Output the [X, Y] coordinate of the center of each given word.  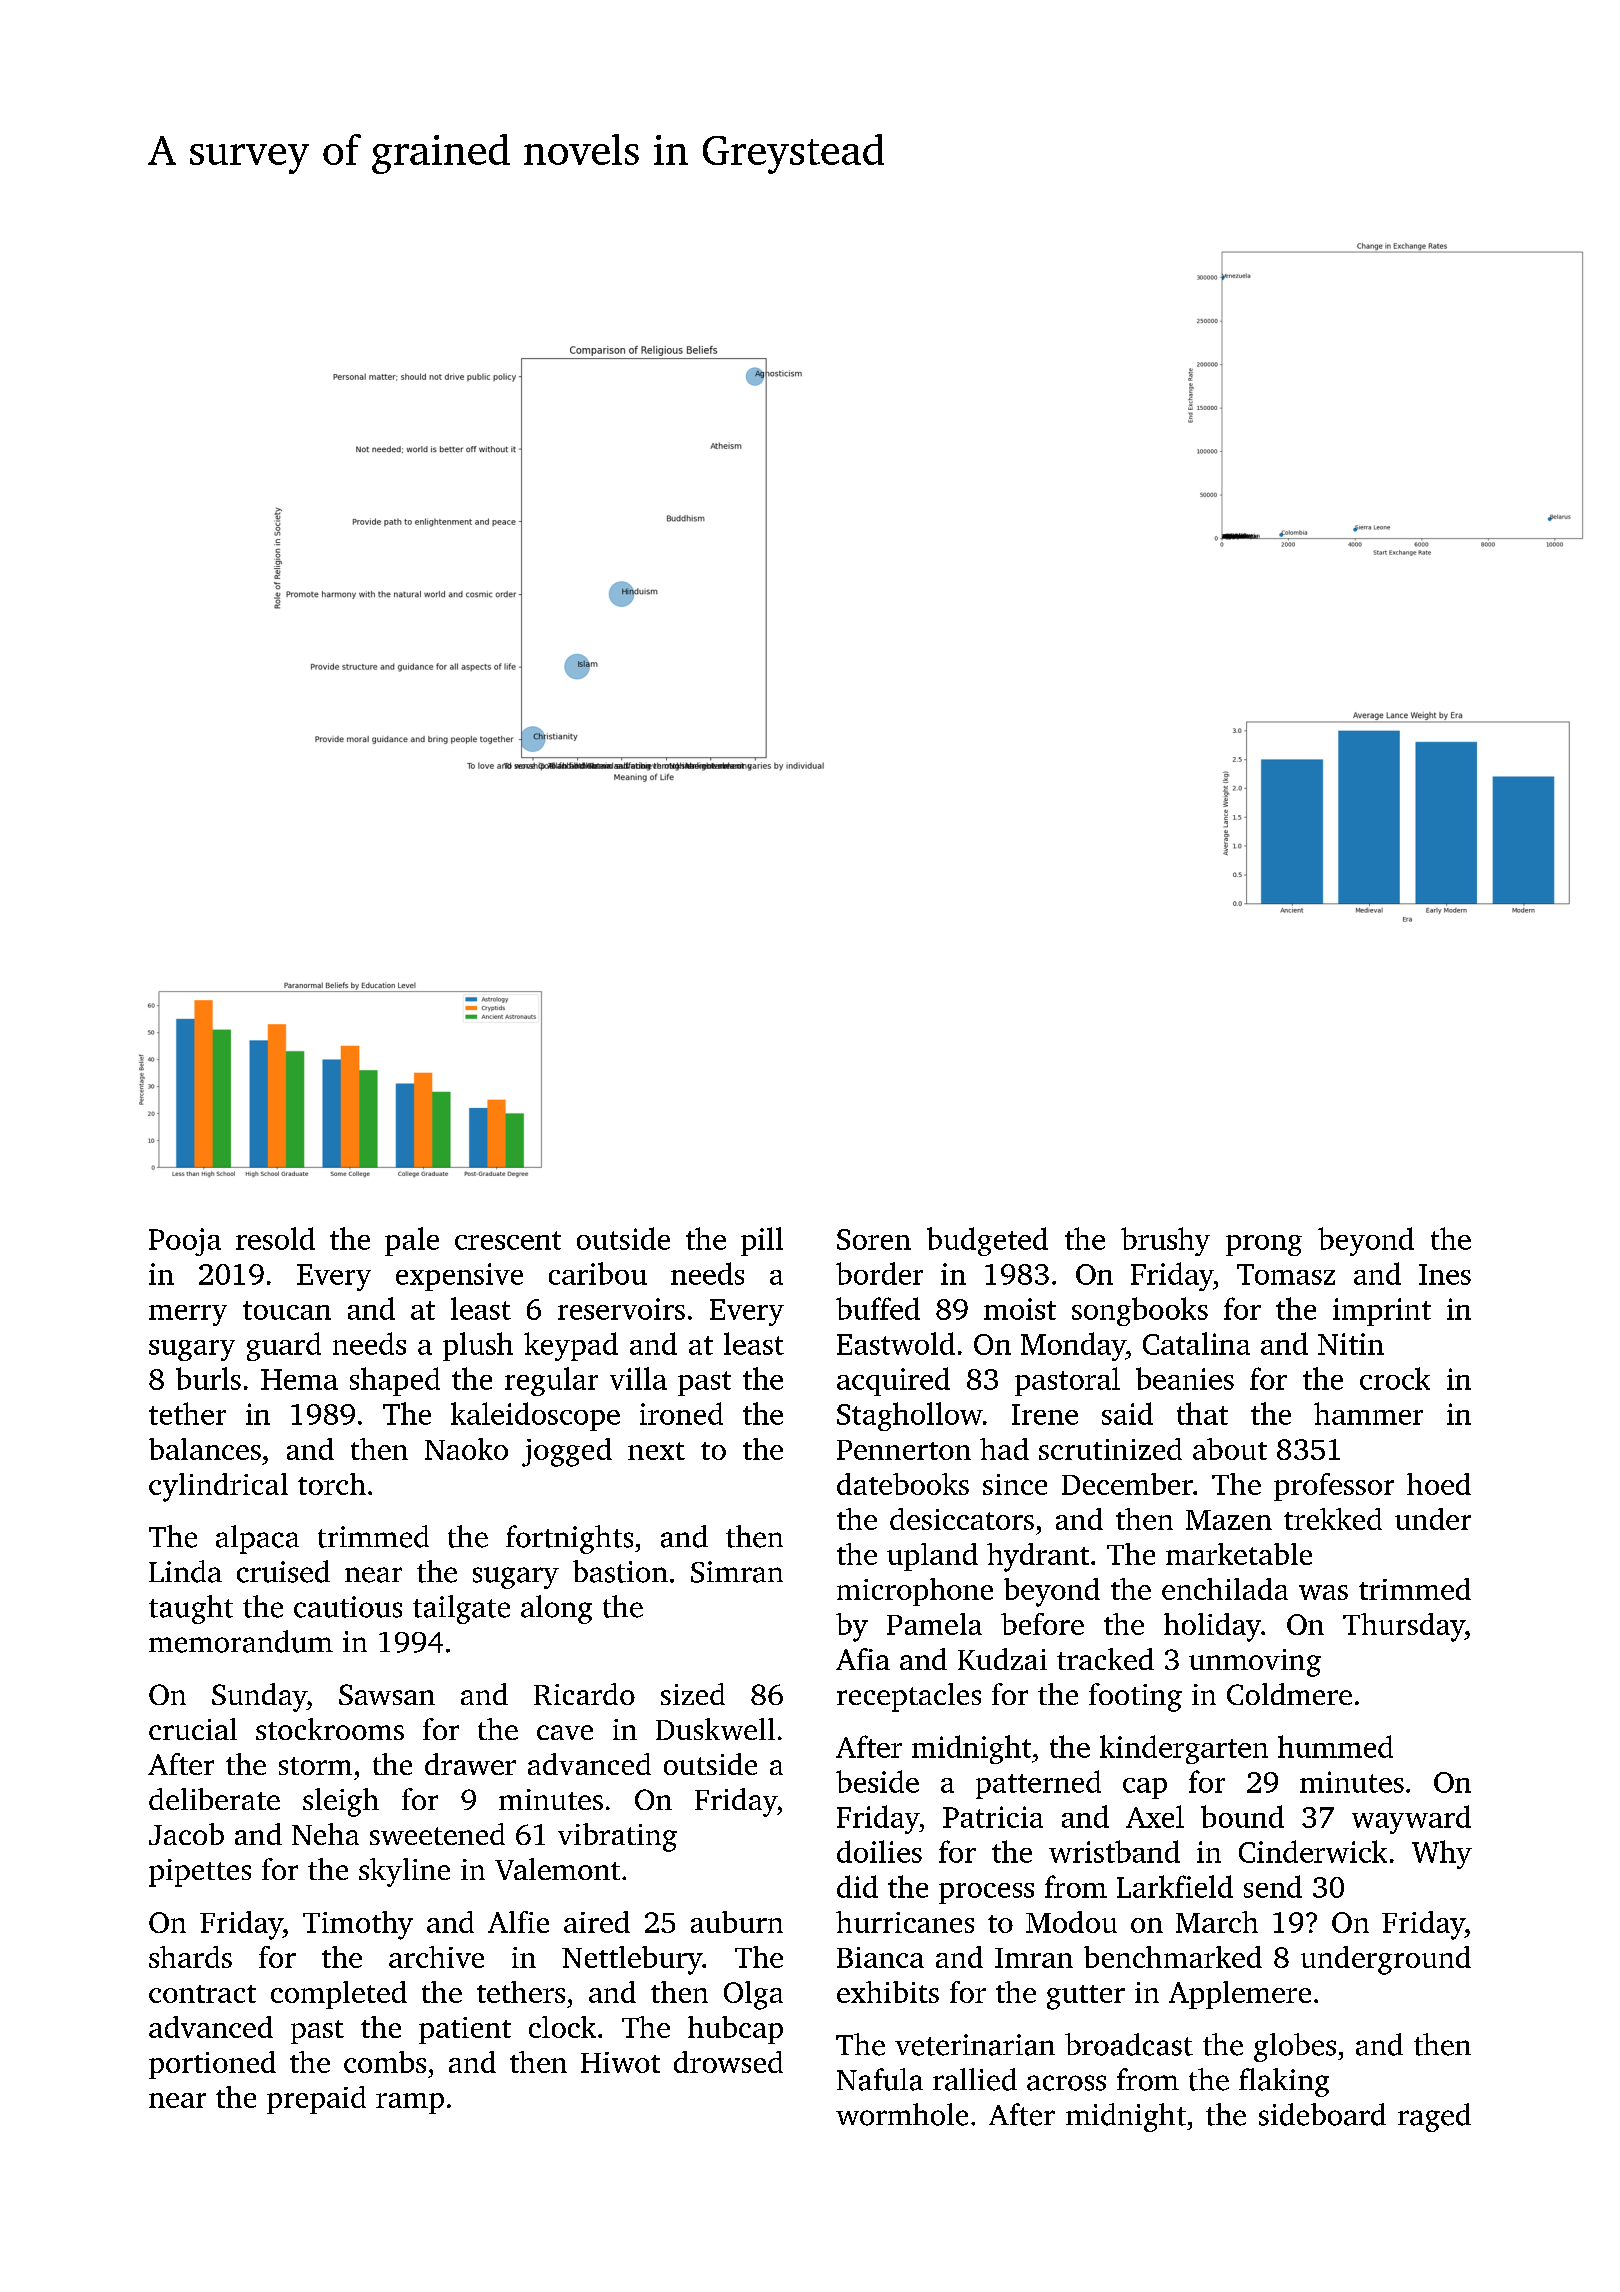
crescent [508, 1240]
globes [1295, 2047]
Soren [874, 1239]
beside [877, 1781]
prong [1264, 1245]
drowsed [728, 2062]
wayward [1411, 1819]
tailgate [461, 1609]
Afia [863, 1659]
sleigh [341, 1802]
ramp [410, 2103]
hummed [1335, 1746]
